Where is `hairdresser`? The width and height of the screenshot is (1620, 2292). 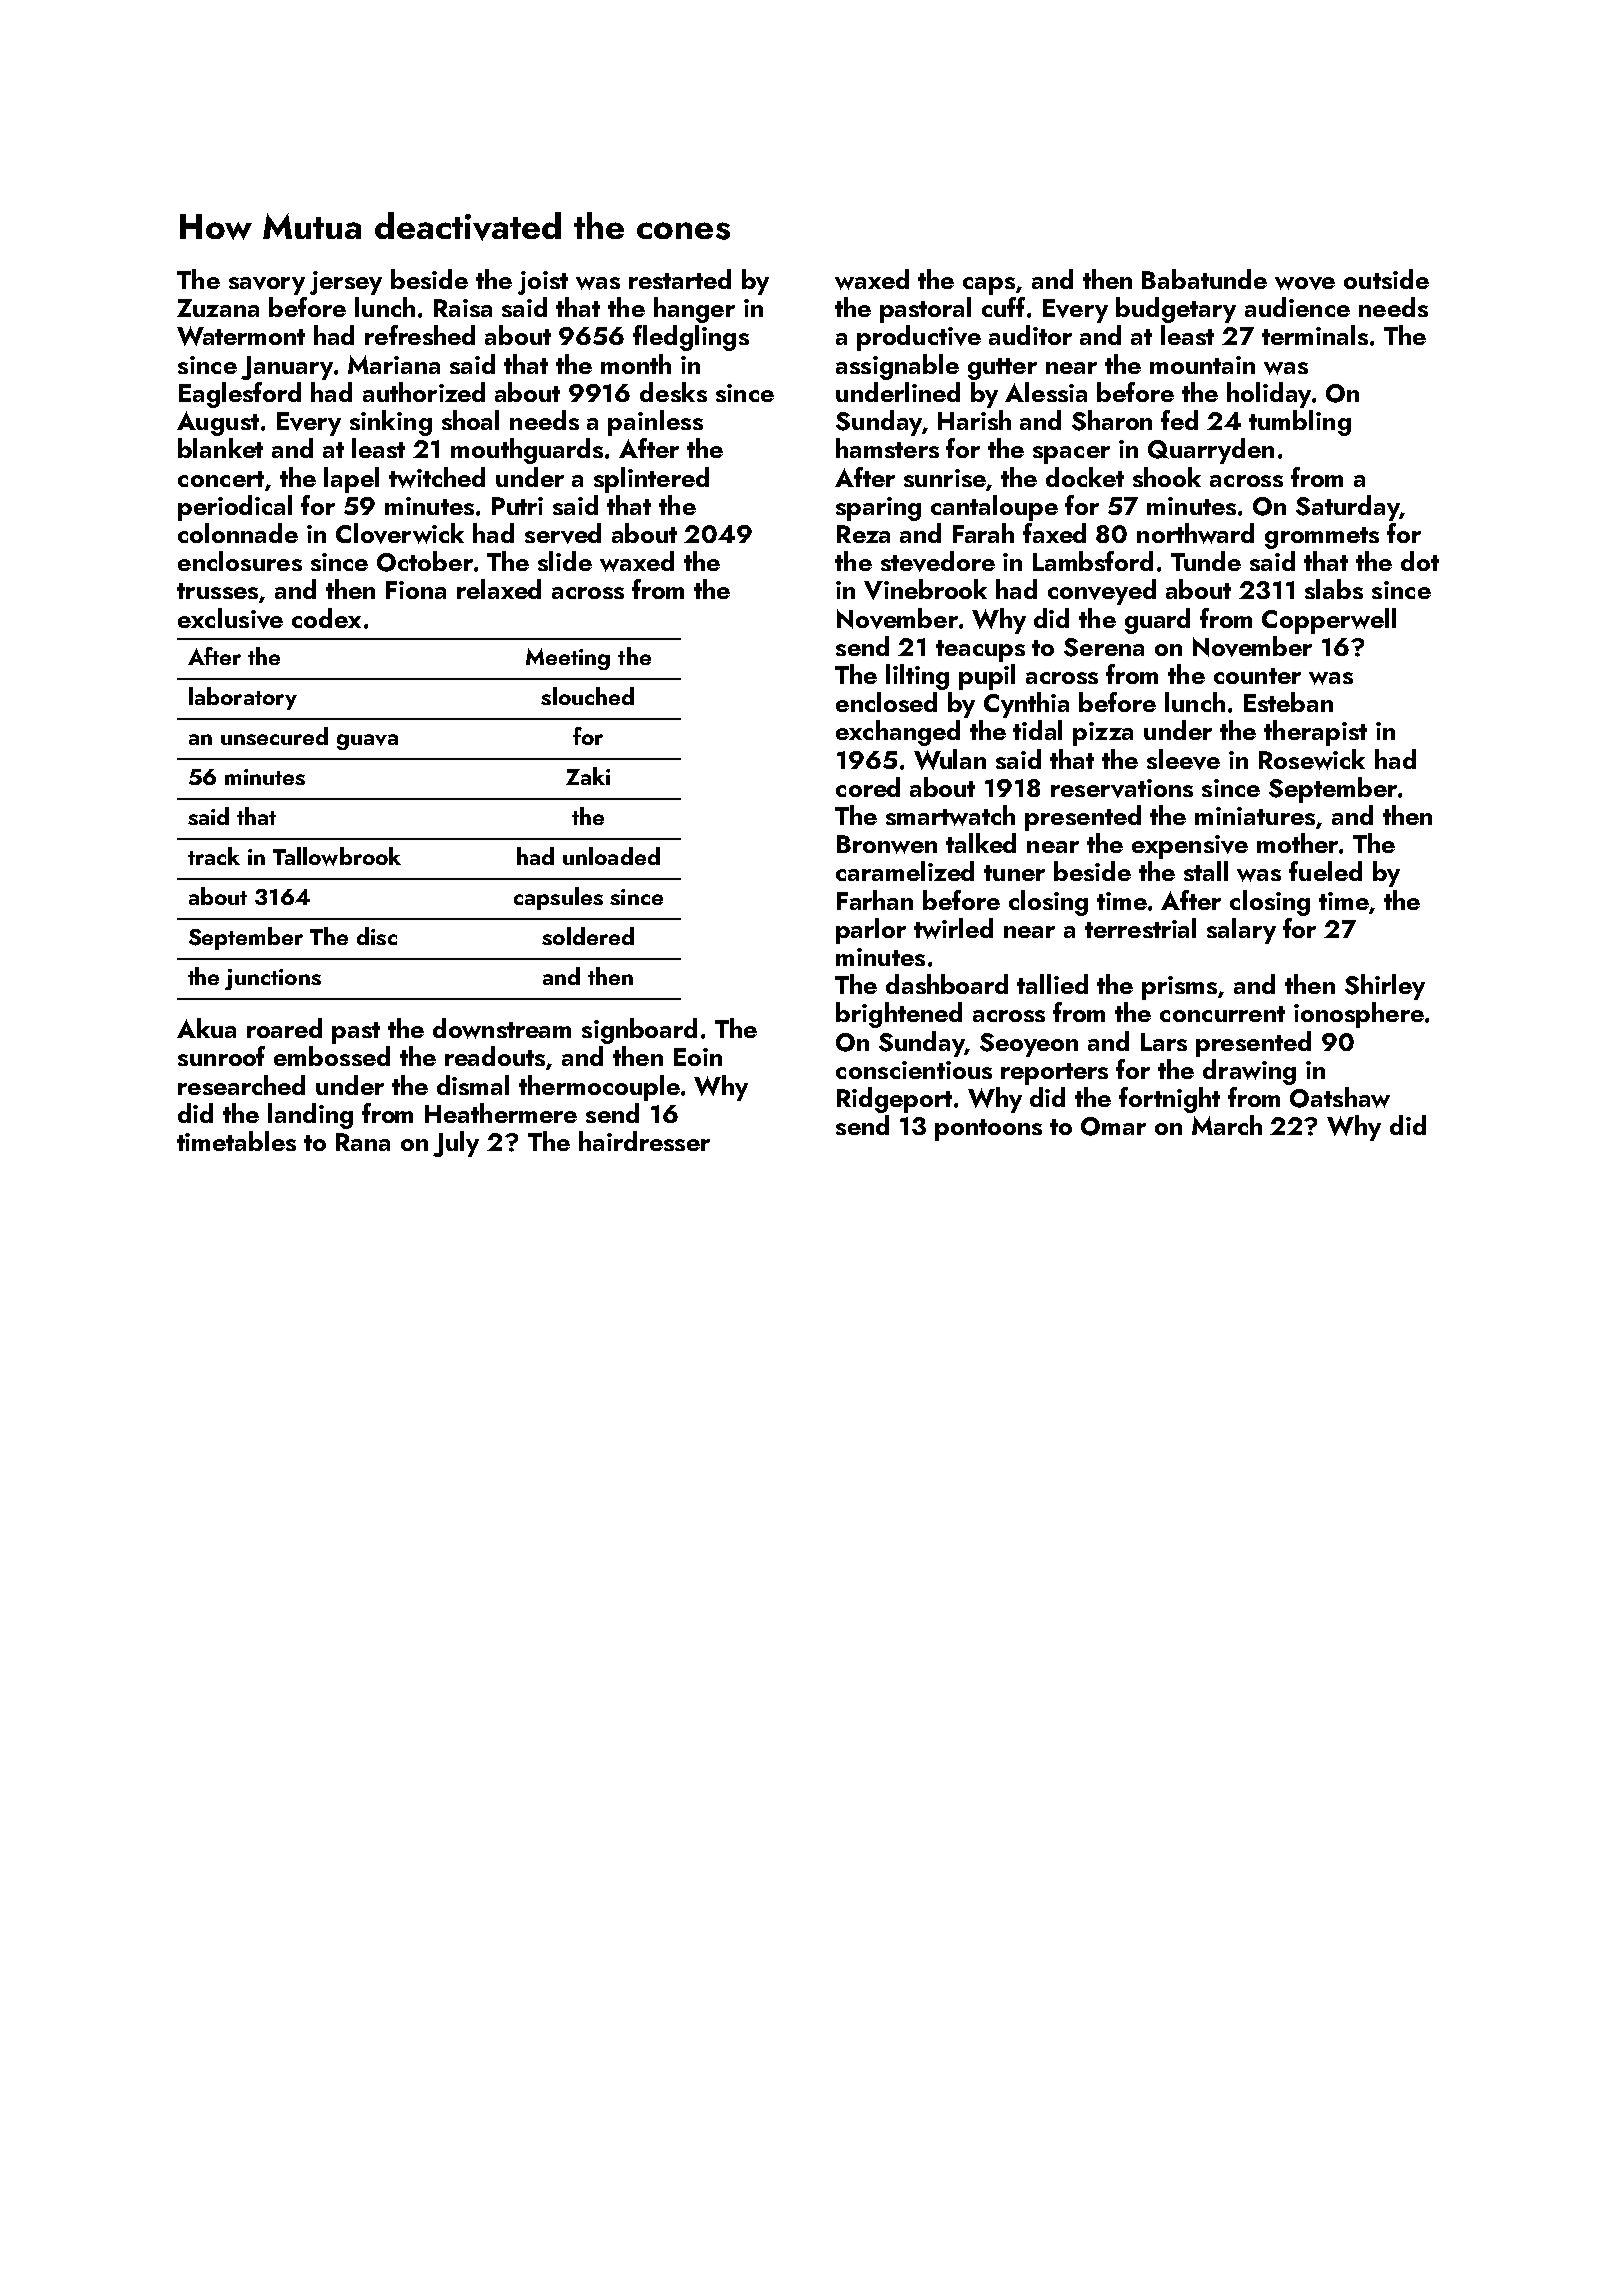 hairdresser is located at coordinates (644, 1141).
